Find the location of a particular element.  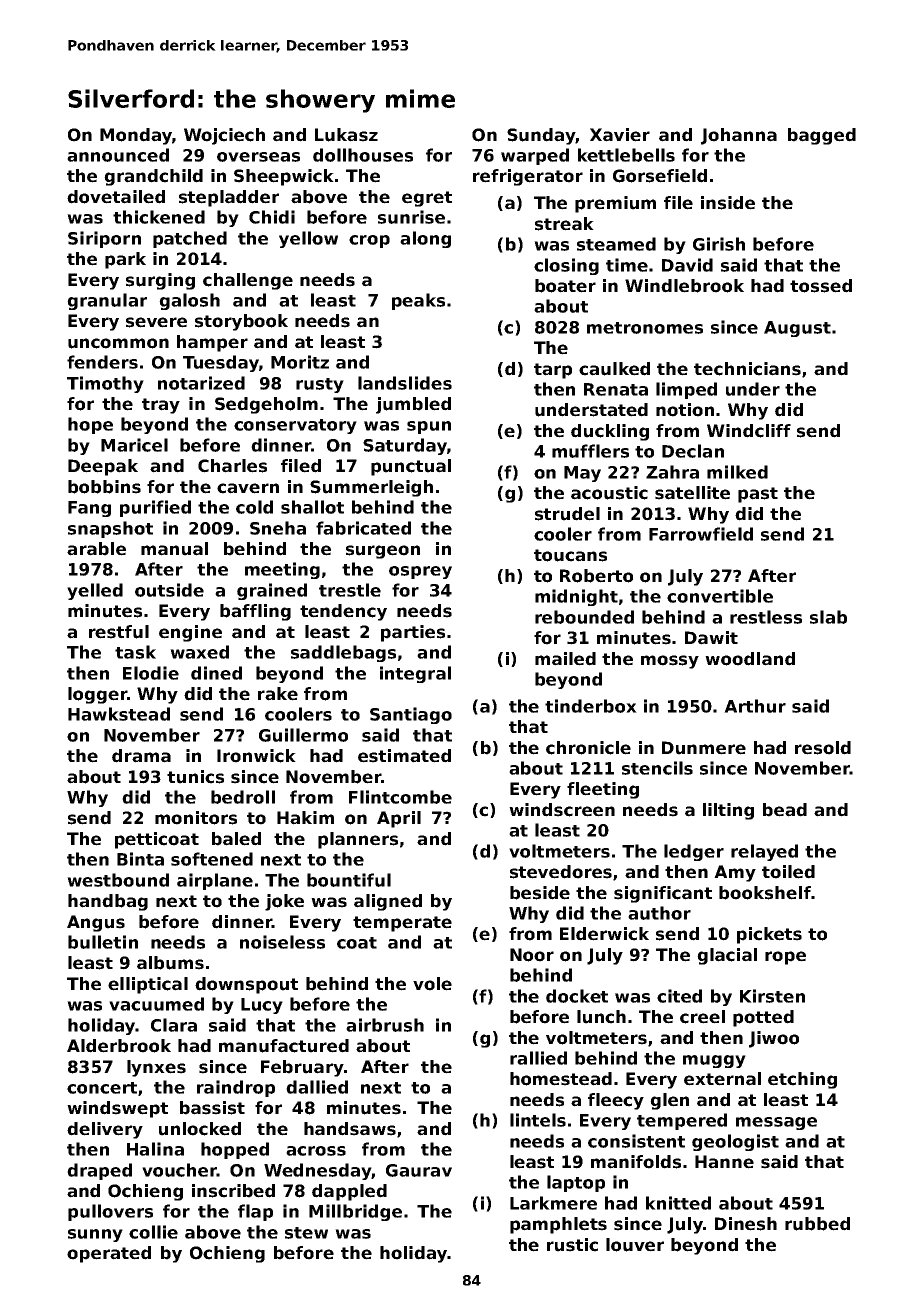

patched is located at coordinates (190, 239).
